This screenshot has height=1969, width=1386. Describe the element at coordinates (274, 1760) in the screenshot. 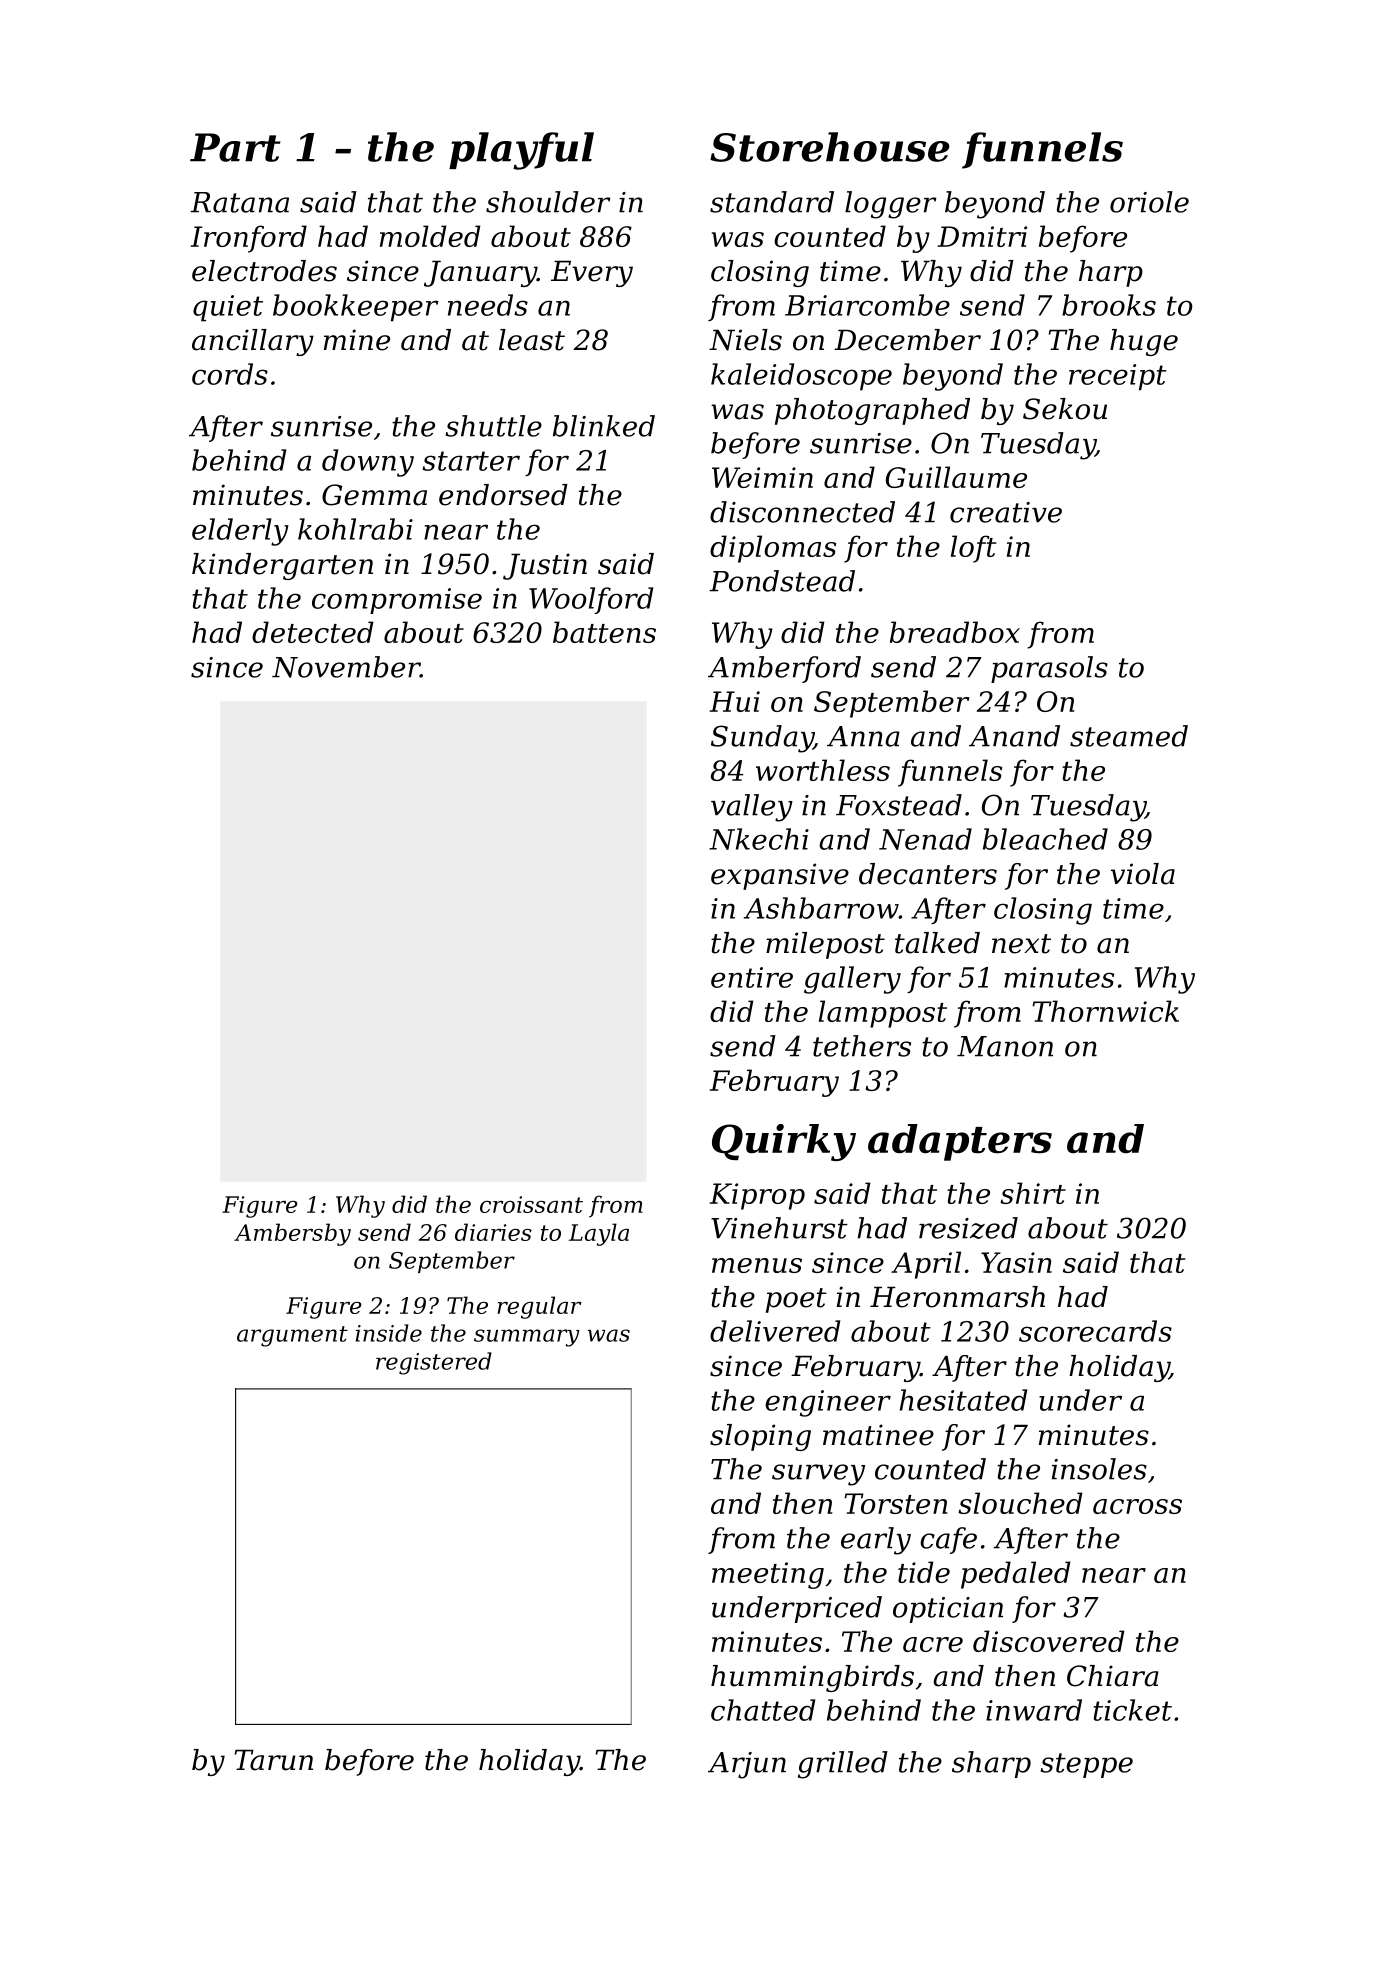

I see `Tarun` at that location.
